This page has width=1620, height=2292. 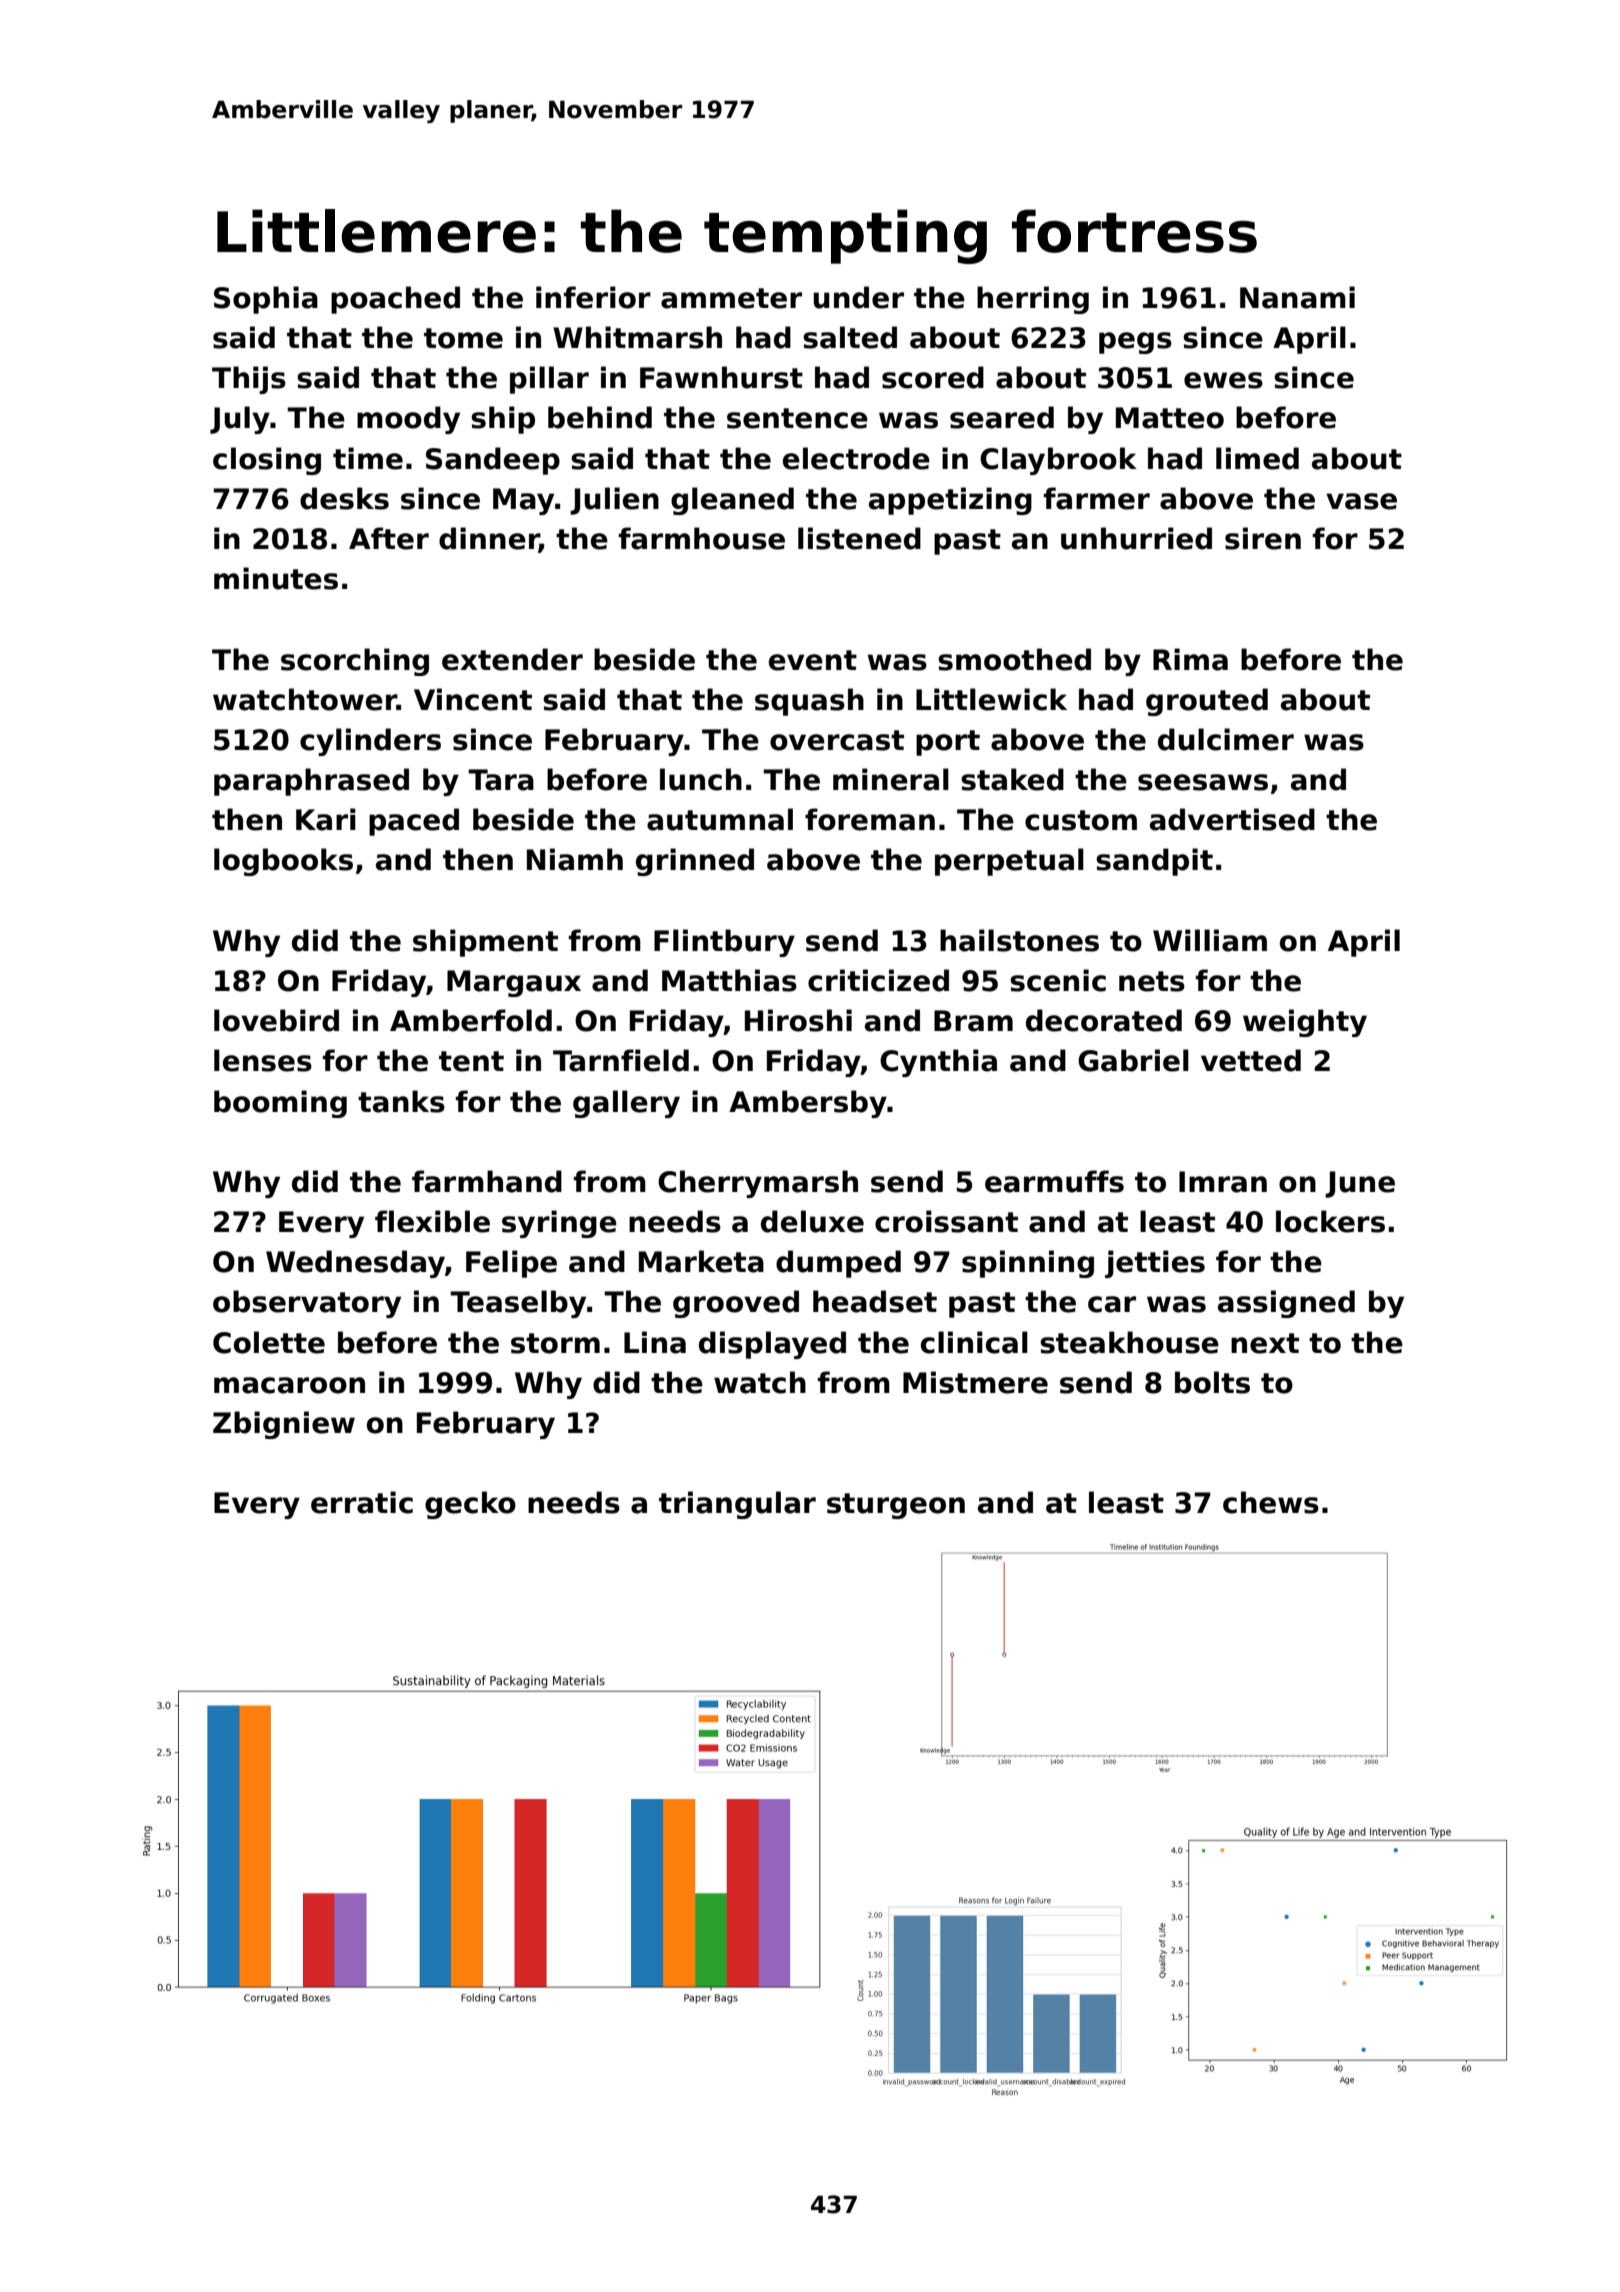 What do you see at coordinates (593, 297) in the page?
I see `inferior` at bounding box center [593, 297].
